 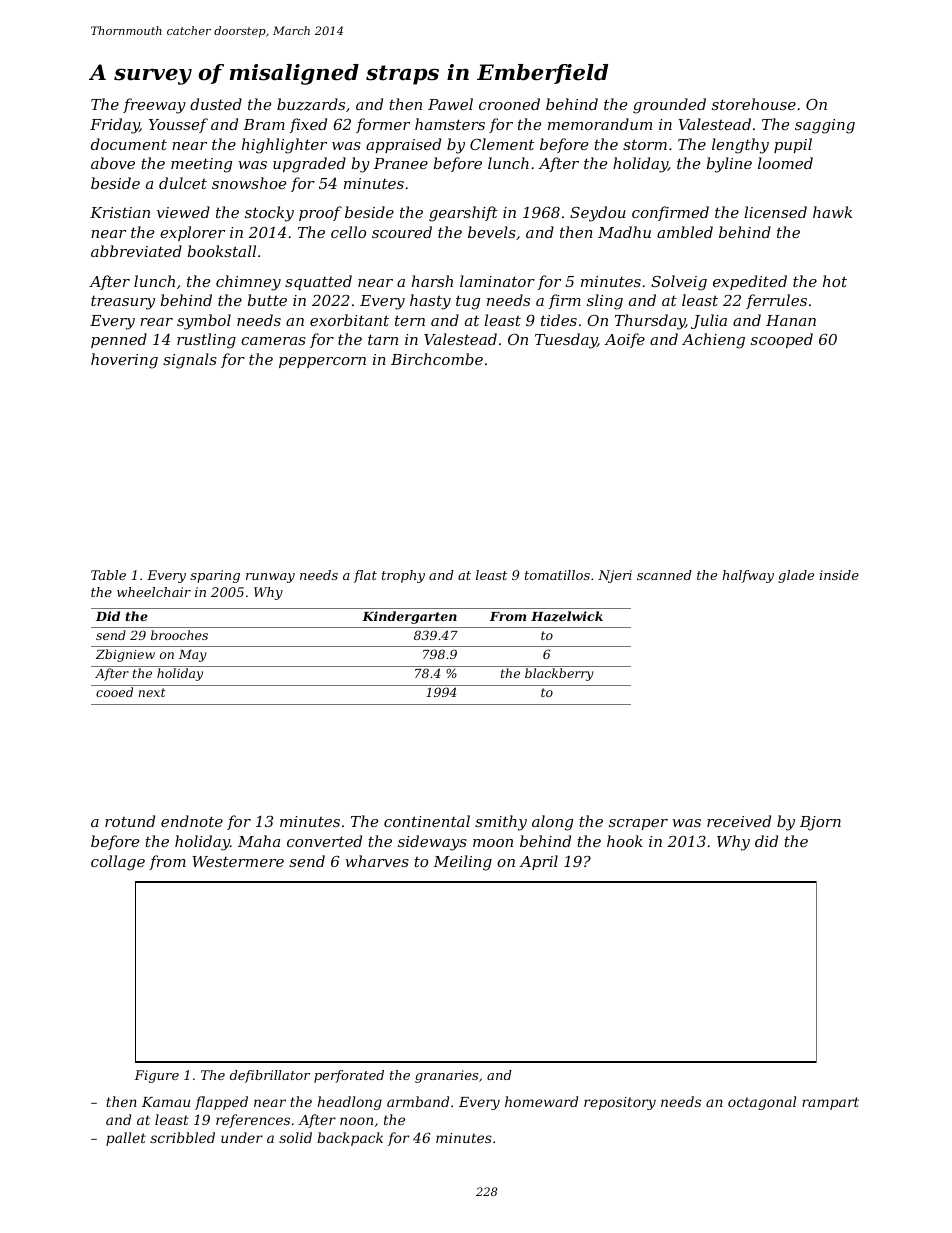 What do you see at coordinates (748, 576) in the screenshot?
I see `halfway` at bounding box center [748, 576].
